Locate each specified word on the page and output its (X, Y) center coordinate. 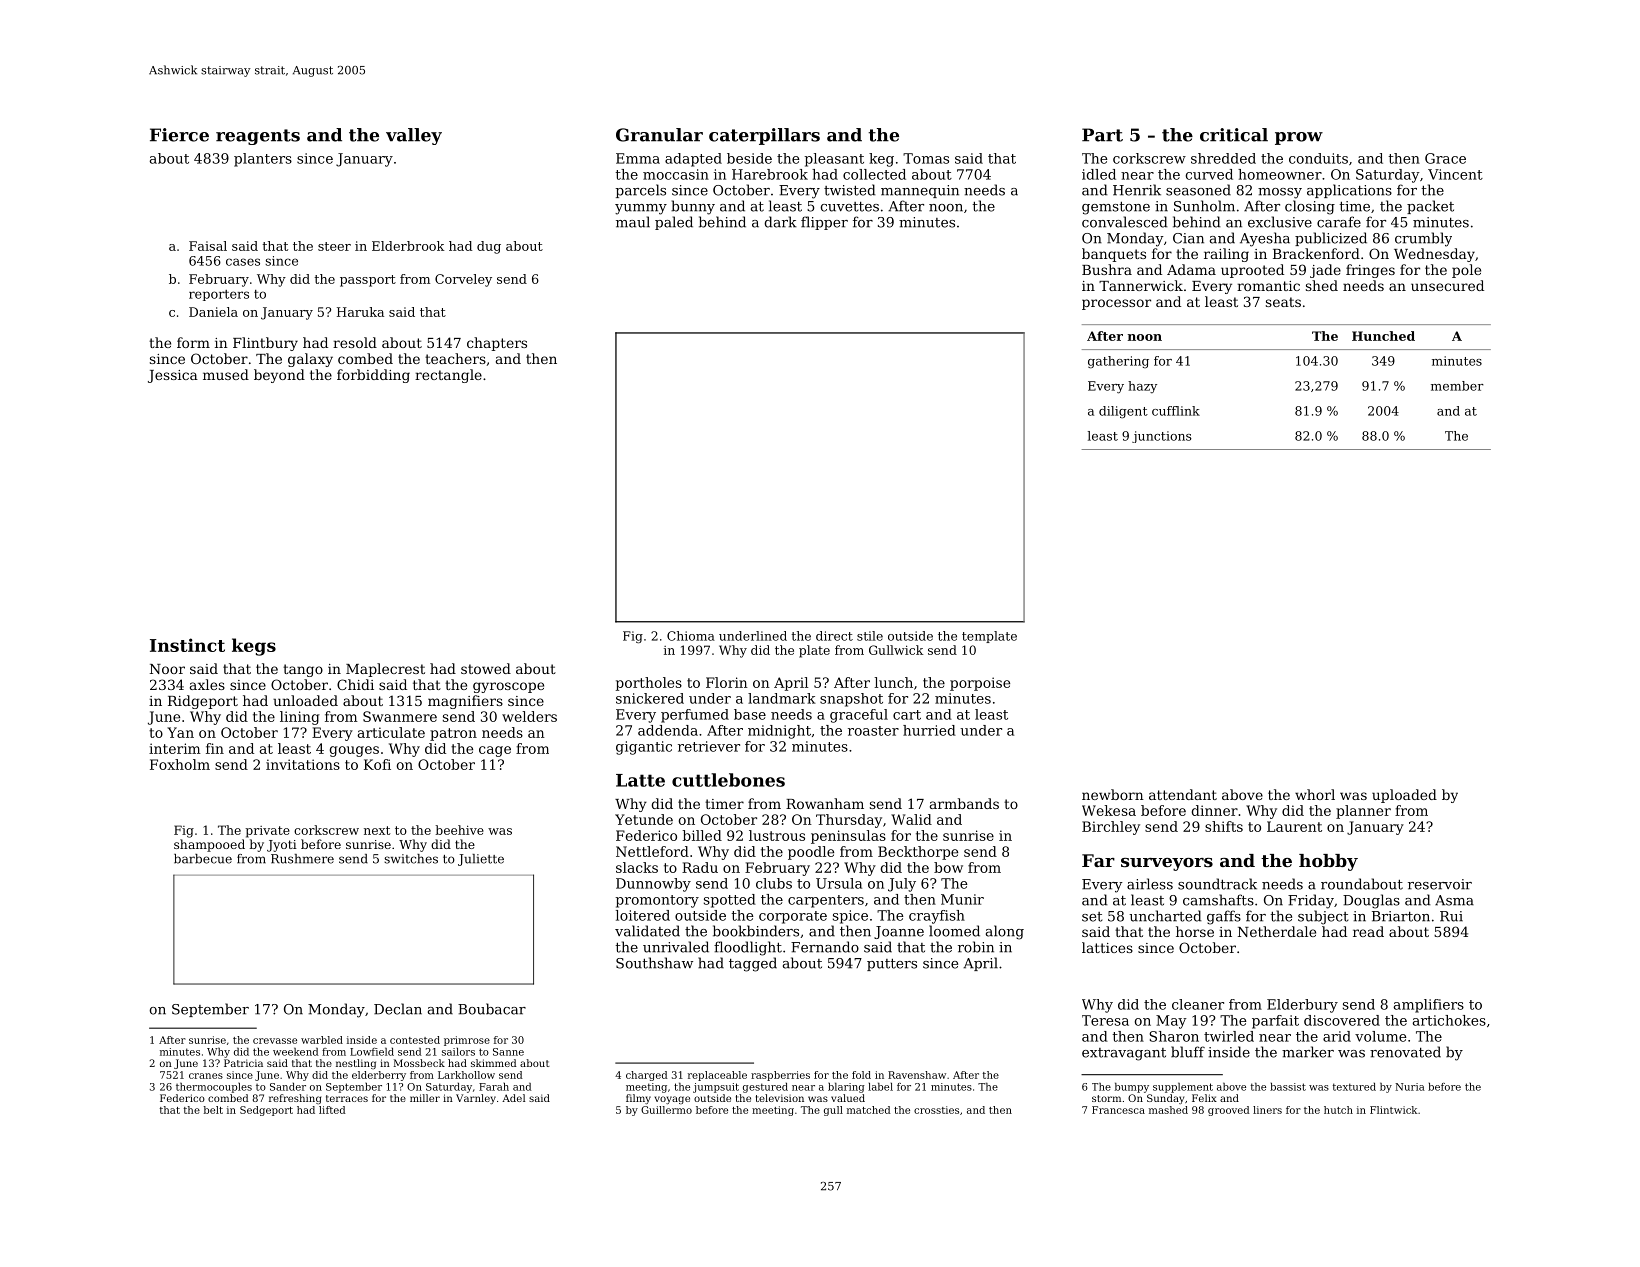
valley (414, 136)
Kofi (377, 764)
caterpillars (764, 136)
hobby (1328, 862)
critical (1234, 135)
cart (907, 715)
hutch (1338, 1110)
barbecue (203, 859)
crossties (936, 1110)
